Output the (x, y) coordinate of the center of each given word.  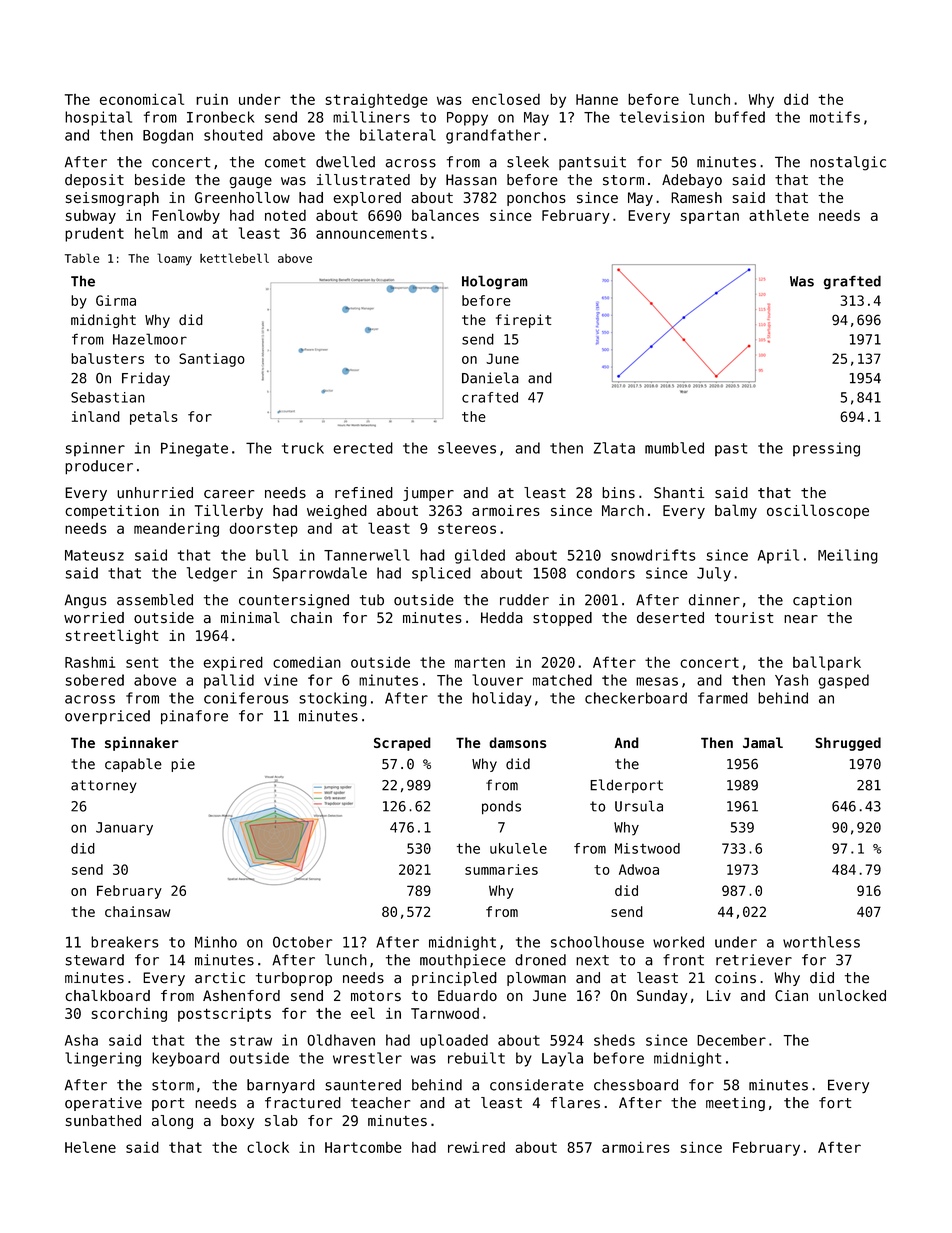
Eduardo (467, 995)
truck (303, 448)
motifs (835, 117)
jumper (428, 494)
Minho (216, 942)
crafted (490, 397)
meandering (176, 530)
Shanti (679, 493)
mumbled (674, 448)
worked (678, 942)
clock (268, 1147)
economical (142, 99)
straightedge (377, 101)
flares (575, 1103)
